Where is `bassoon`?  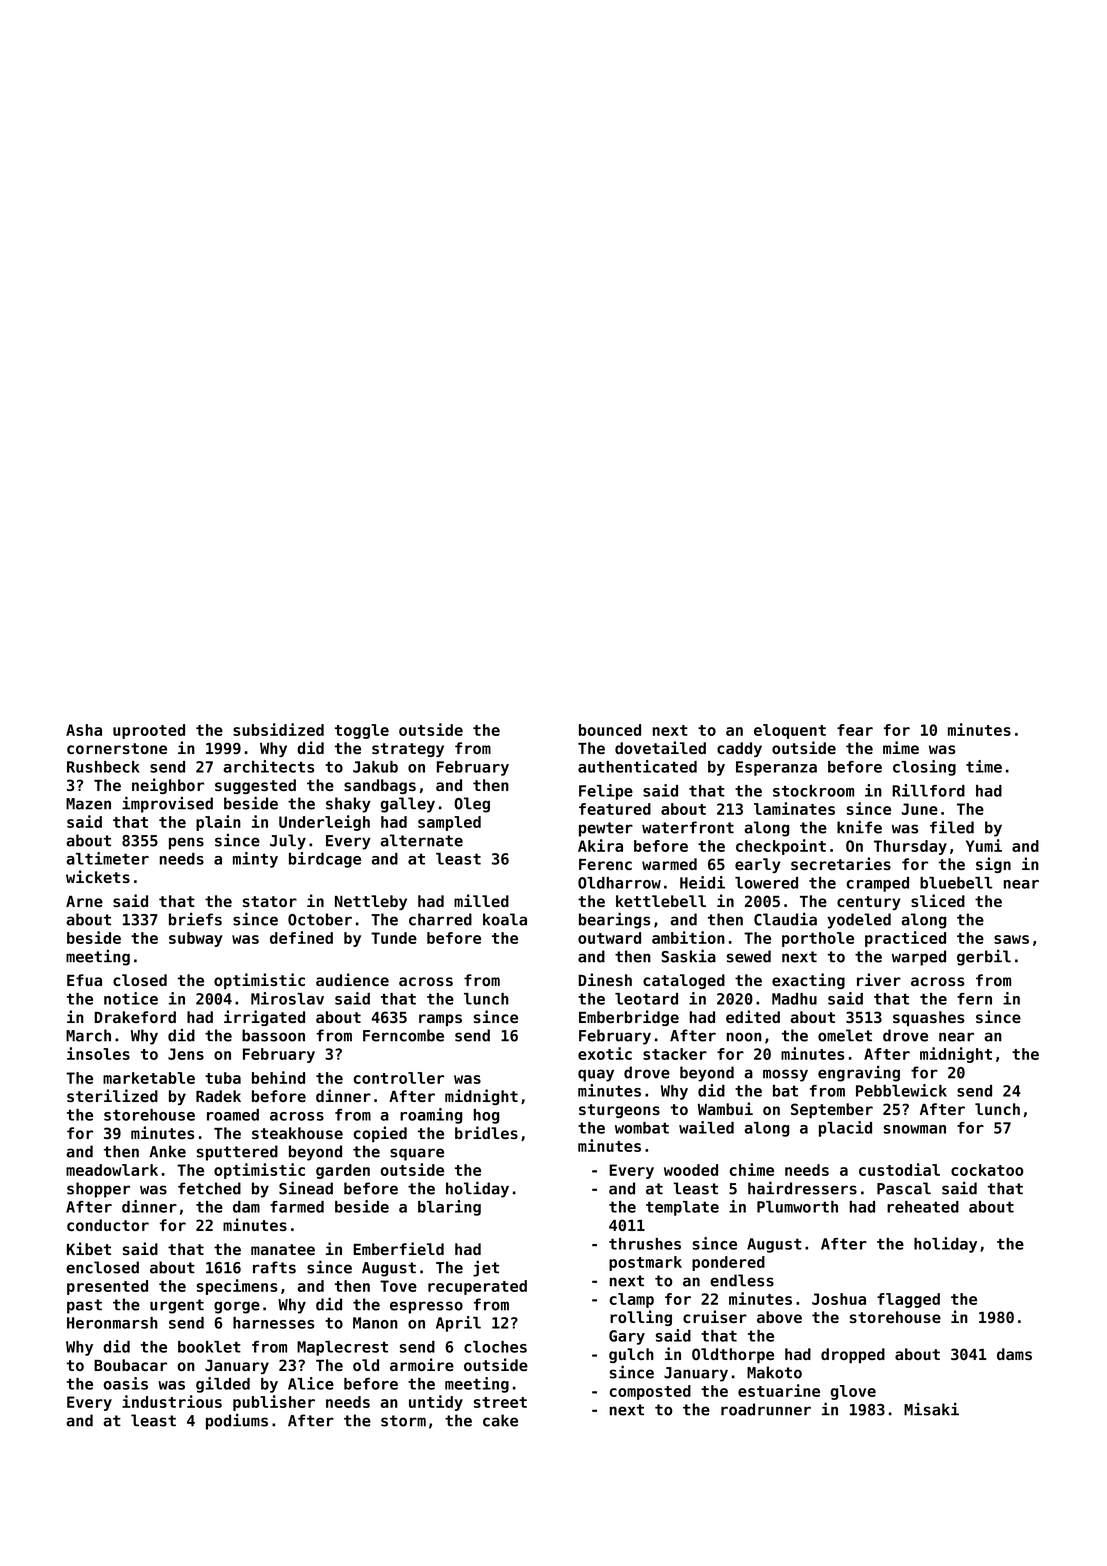
bassoon is located at coordinates (273, 1035).
